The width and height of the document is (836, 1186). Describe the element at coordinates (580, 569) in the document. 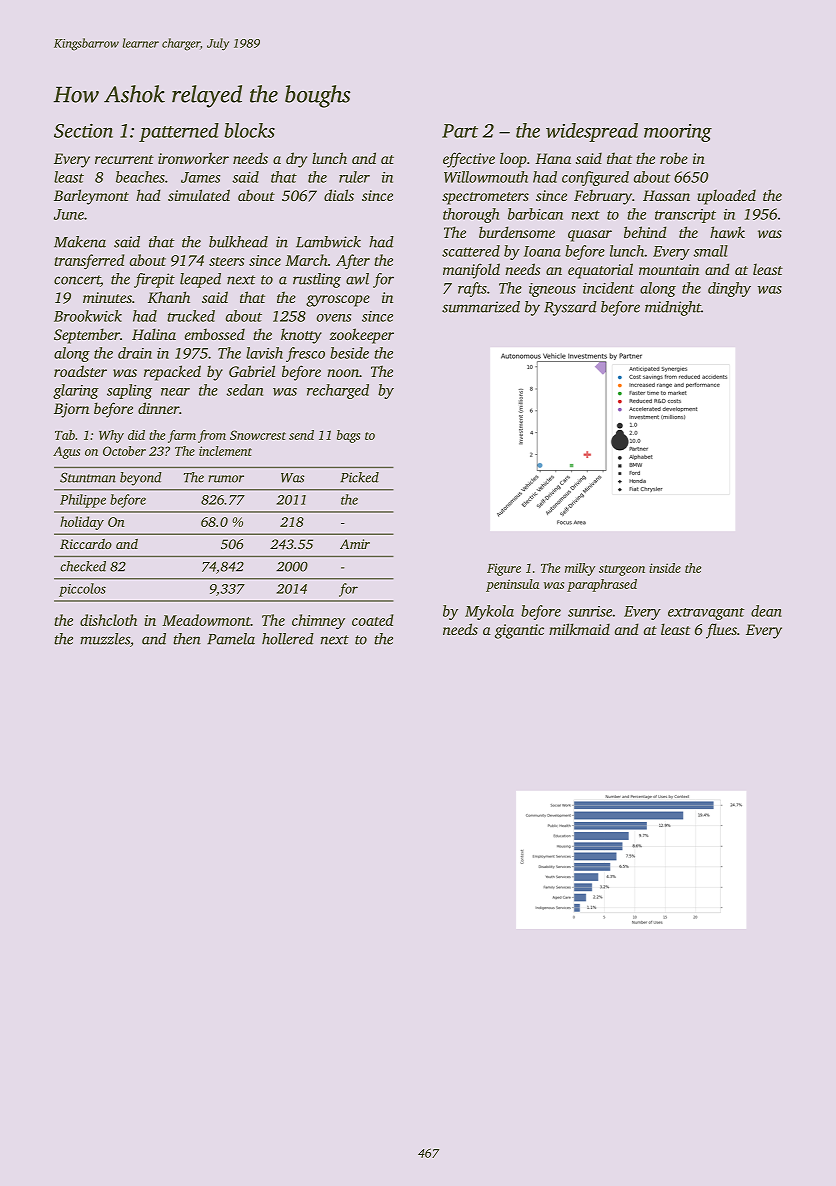

I see `milky` at that location.
